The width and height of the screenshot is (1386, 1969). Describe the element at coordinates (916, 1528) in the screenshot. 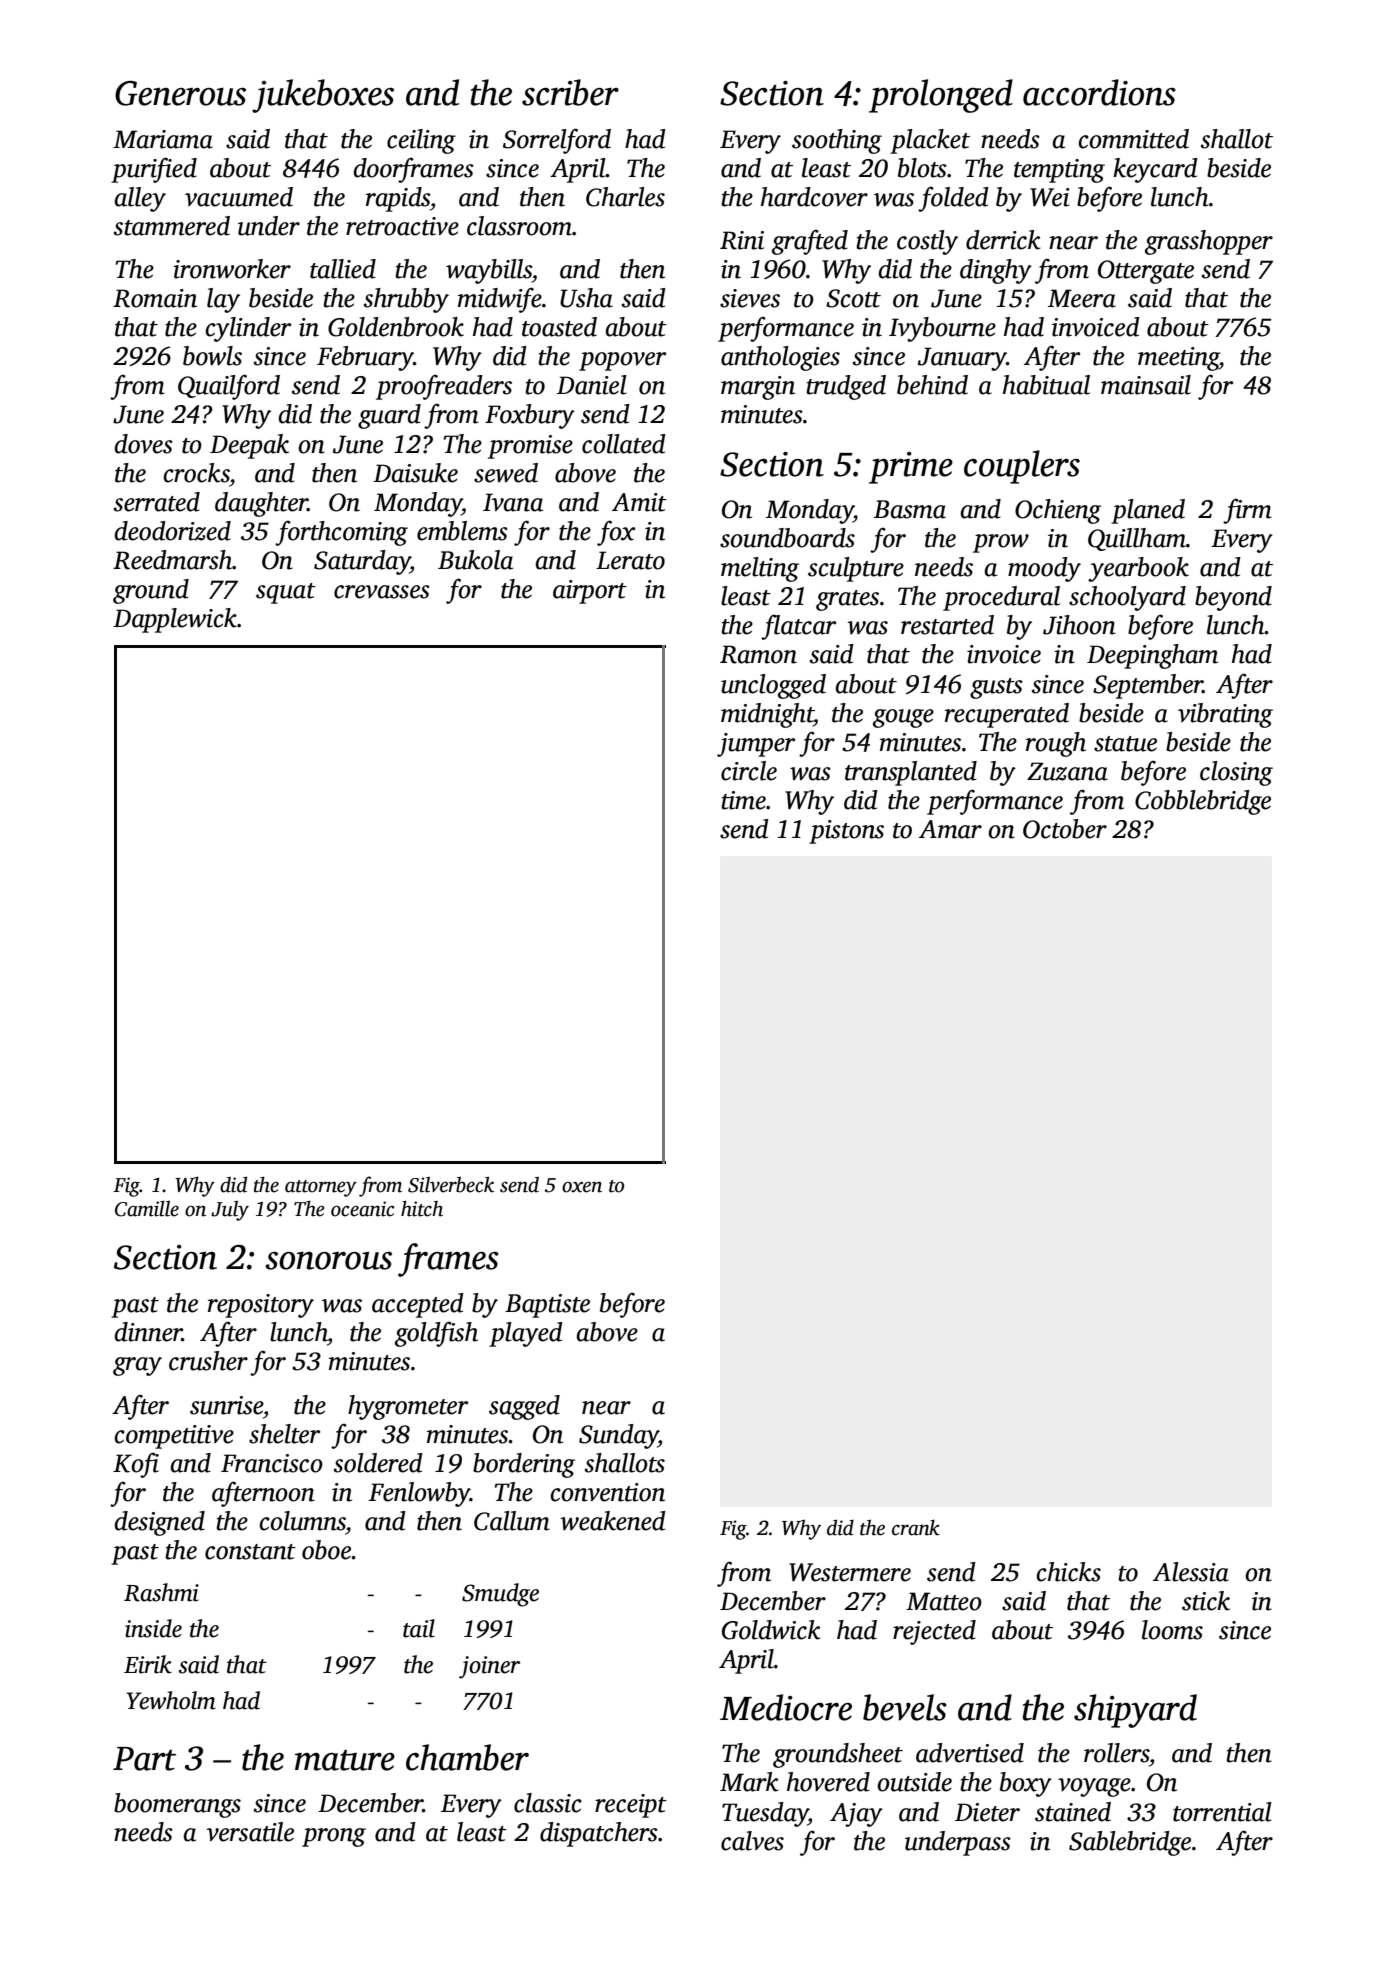

I see `crank` at that location.
